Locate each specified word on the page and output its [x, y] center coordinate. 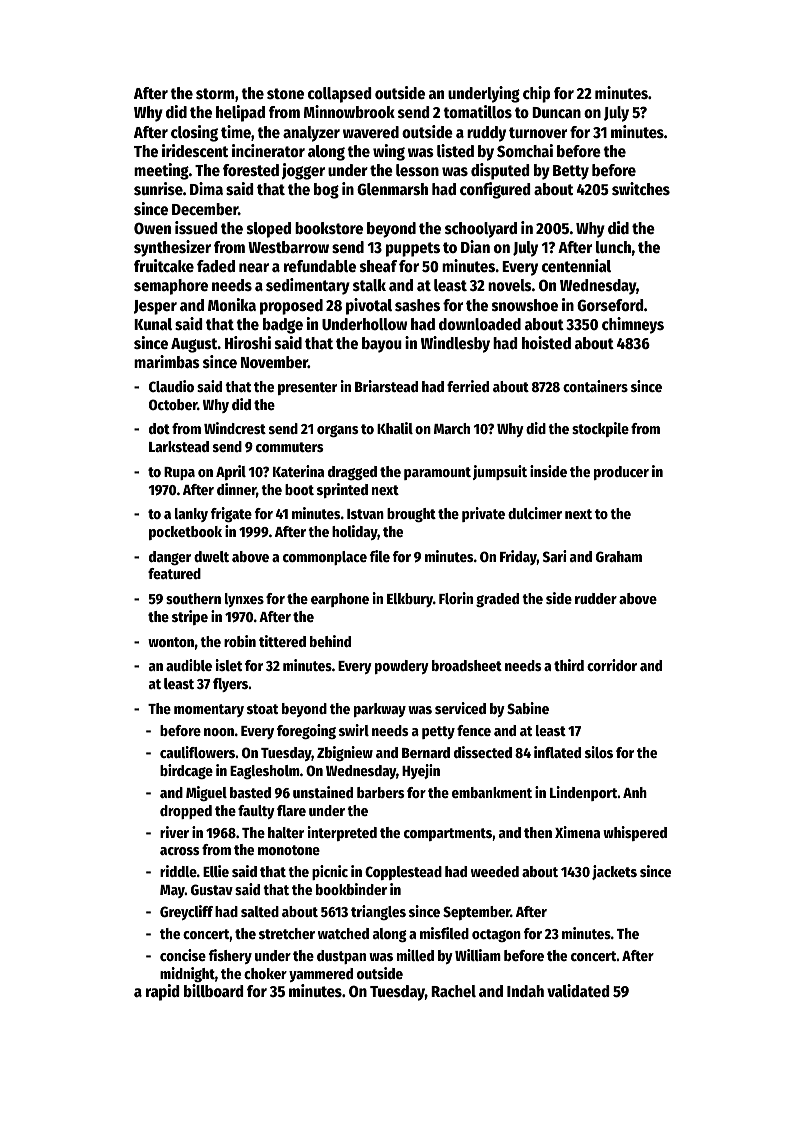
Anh [635, 792]
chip [536, 94]
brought [411, 515]
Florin [456, 598]
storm [215, 94]
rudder [596, 598]
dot [159, 428]
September [477, 913]
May [172, 891]
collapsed [340, 95]
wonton [171, 642]
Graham [619, 556]
